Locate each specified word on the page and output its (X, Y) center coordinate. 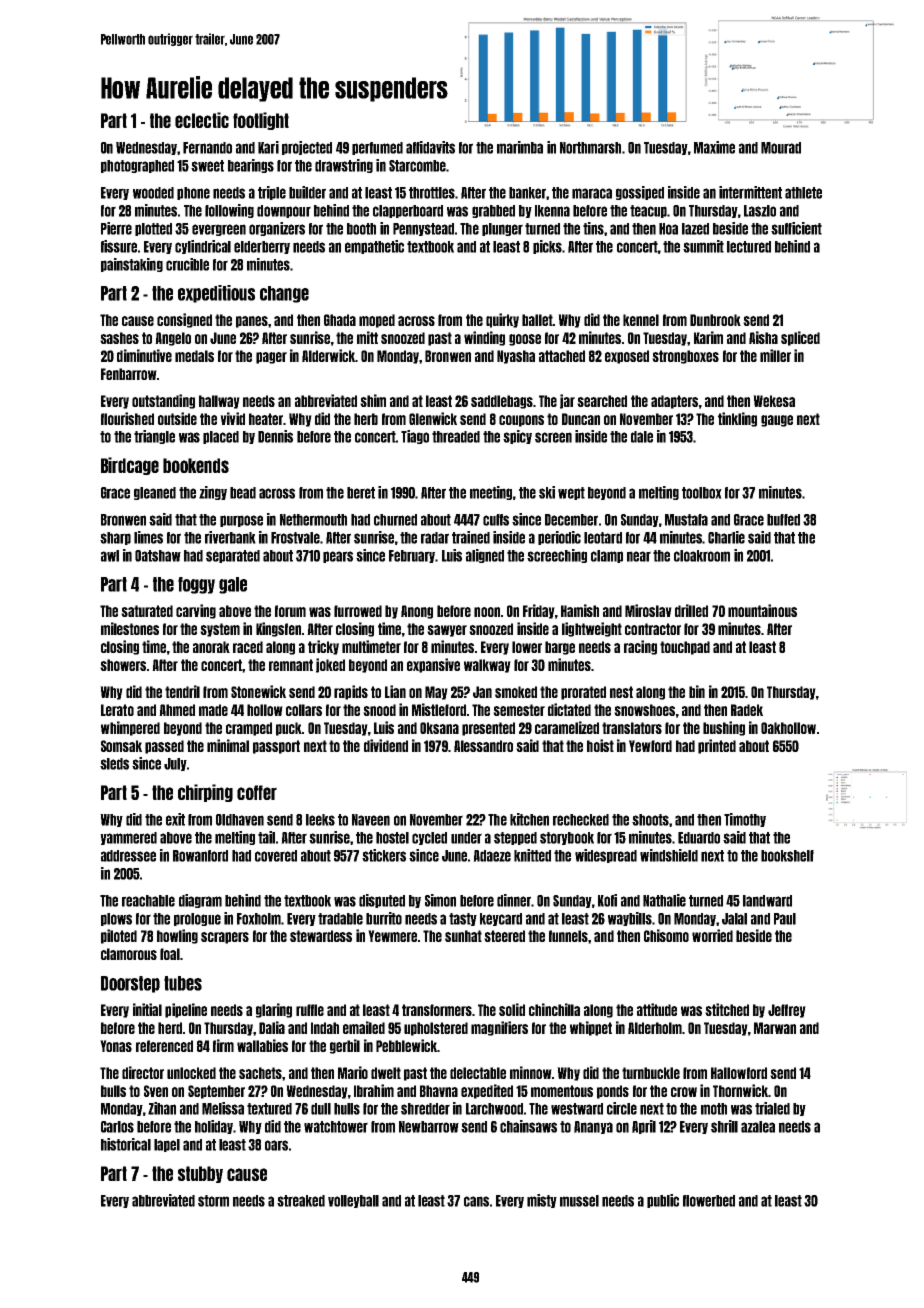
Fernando (207, 148)
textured (269, 1109)
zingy (213, 493)
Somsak (121, 746)
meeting (491, 493)
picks (547, 247)
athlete (803, 193)
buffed (783, 520)
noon (487, 612)
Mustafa (686, 520)
